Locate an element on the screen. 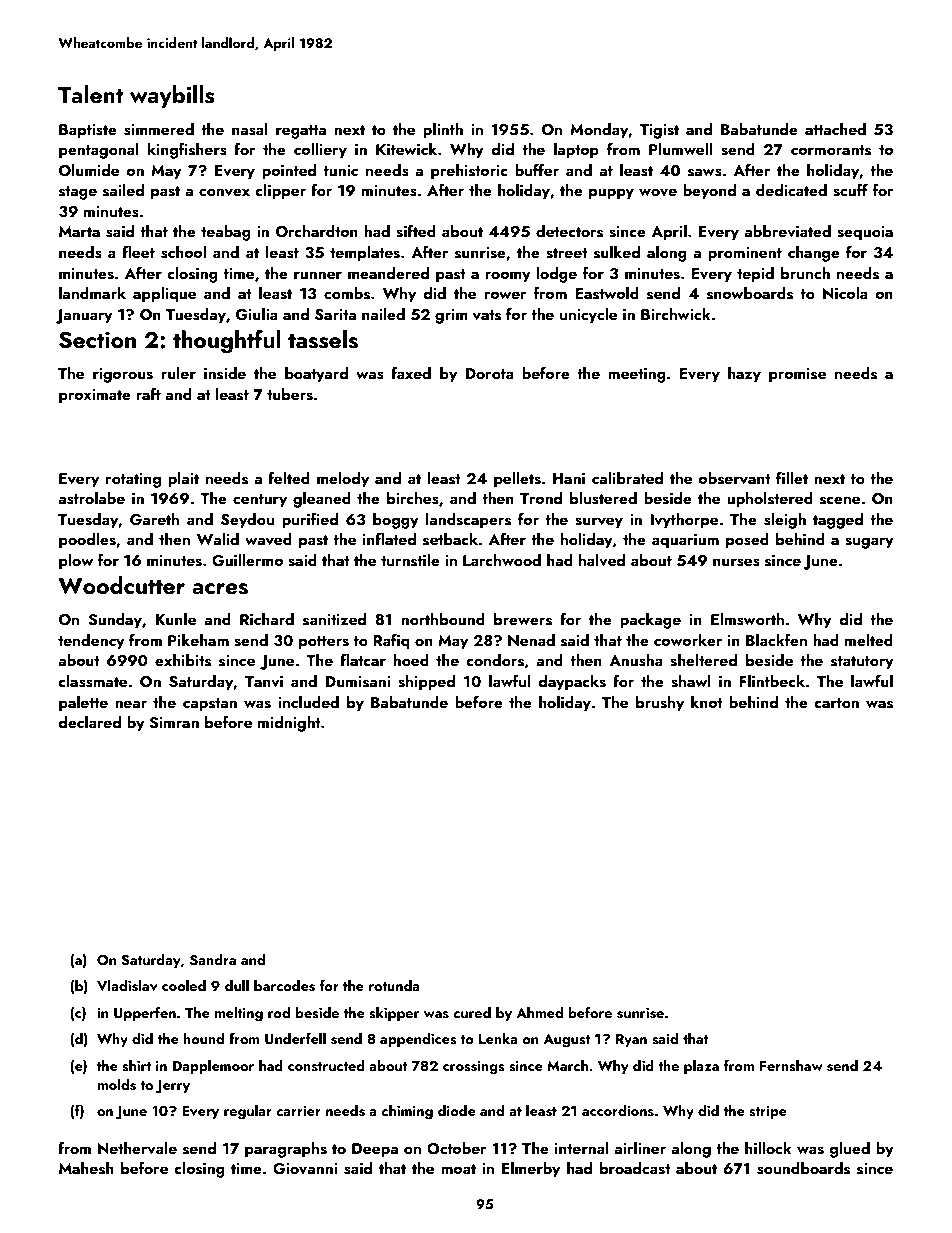  scene is located at coordinates (840, 500).
